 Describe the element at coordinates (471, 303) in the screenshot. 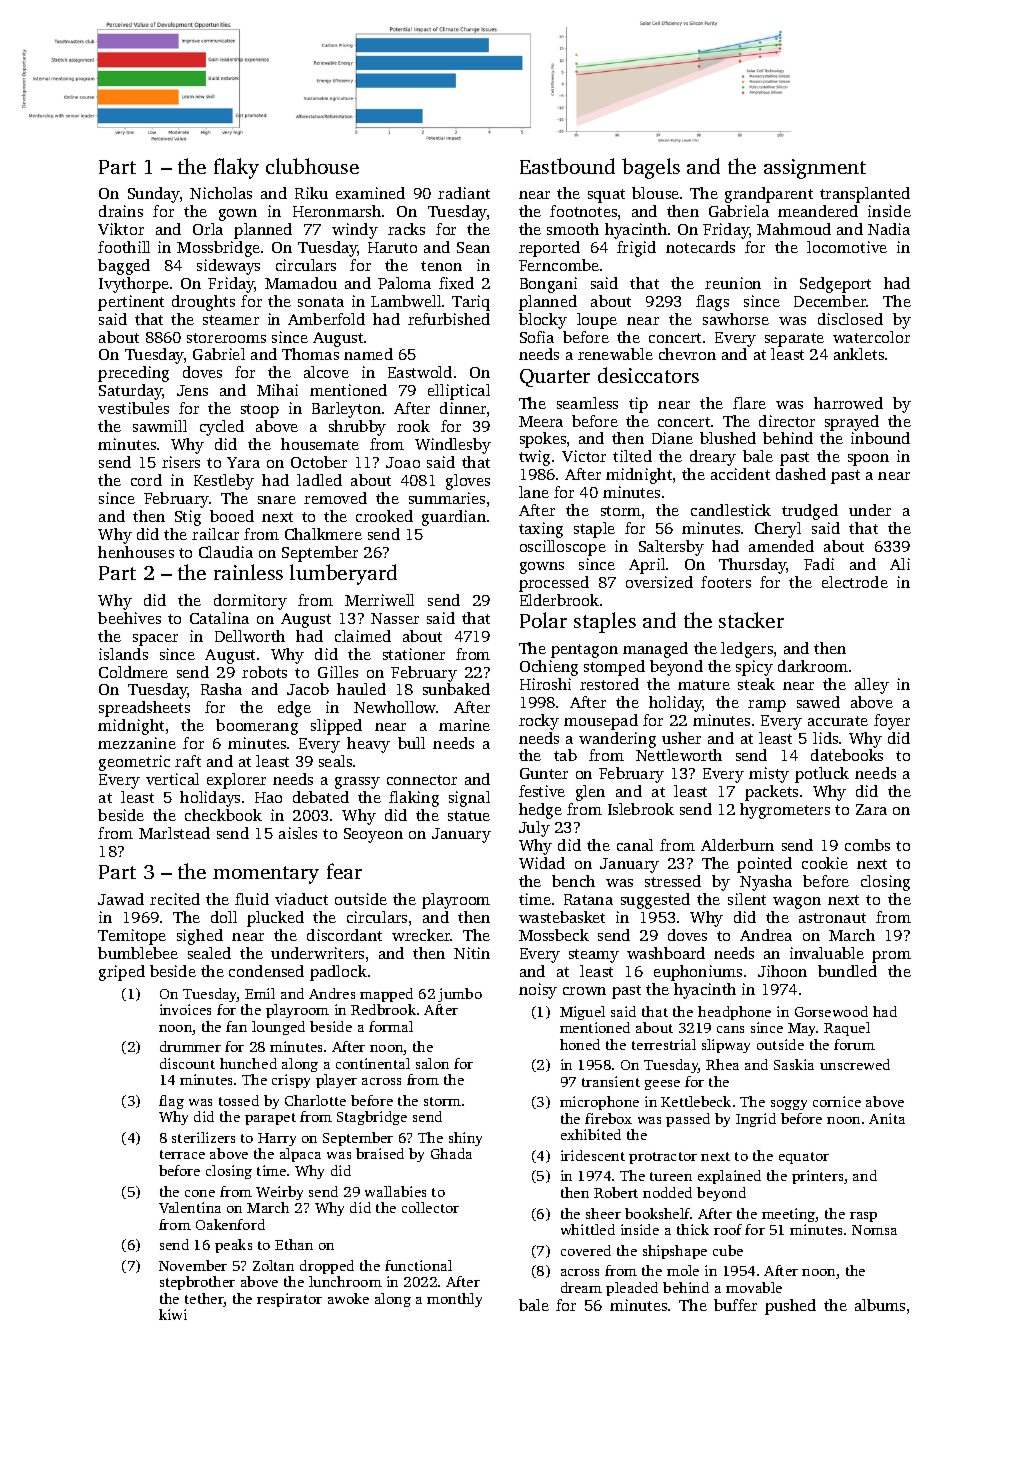

I see `Tariq` at that location.
